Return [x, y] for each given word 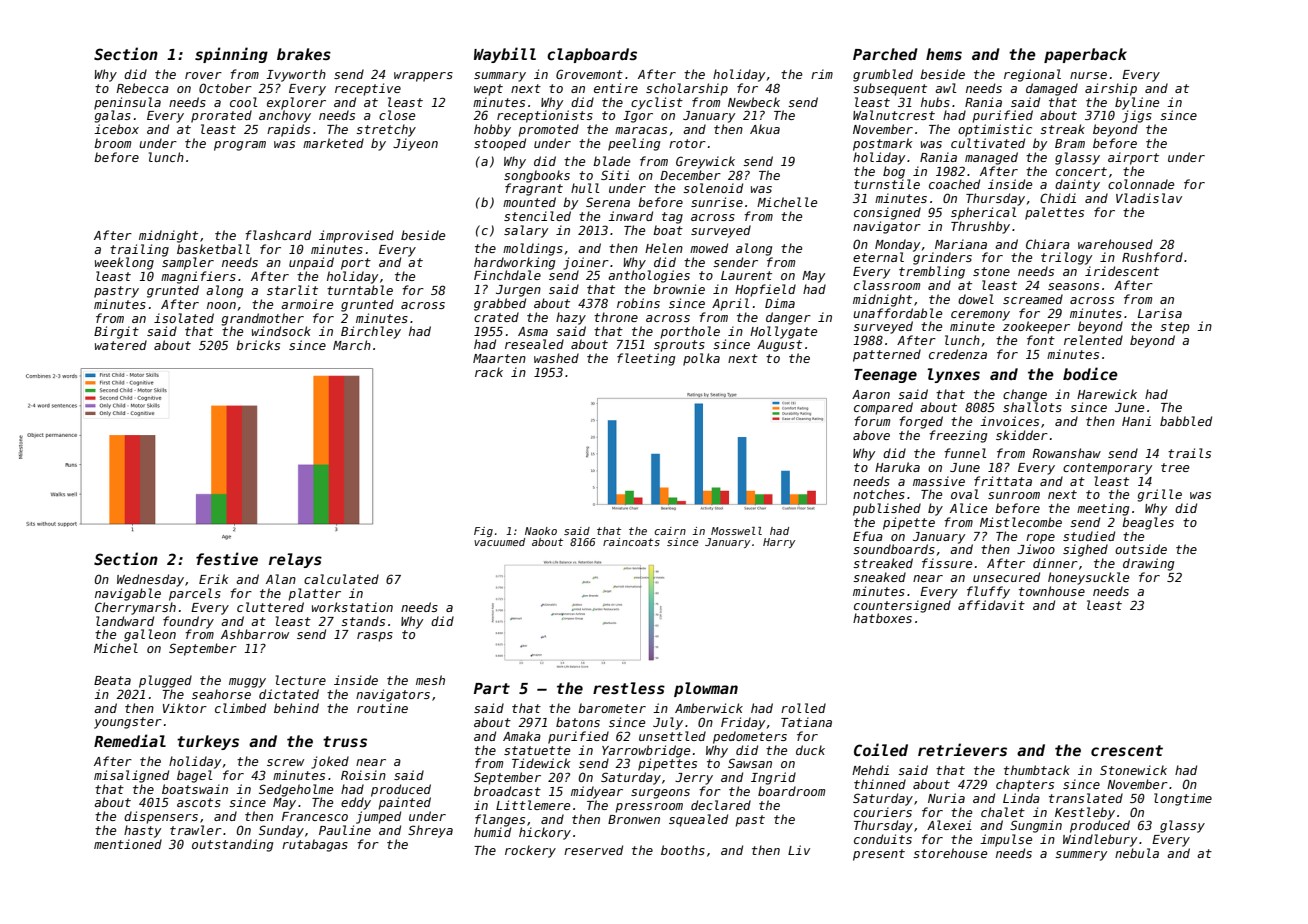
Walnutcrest [894, 115]
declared [721, 805]
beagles [1148, 523]
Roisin [363, 775]
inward [630, 216]
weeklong [124, 263]
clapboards [592, 55]
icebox [116, 129]
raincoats [631, 542]
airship [1111, 89]
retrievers [962, 749]
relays [295, 560]
